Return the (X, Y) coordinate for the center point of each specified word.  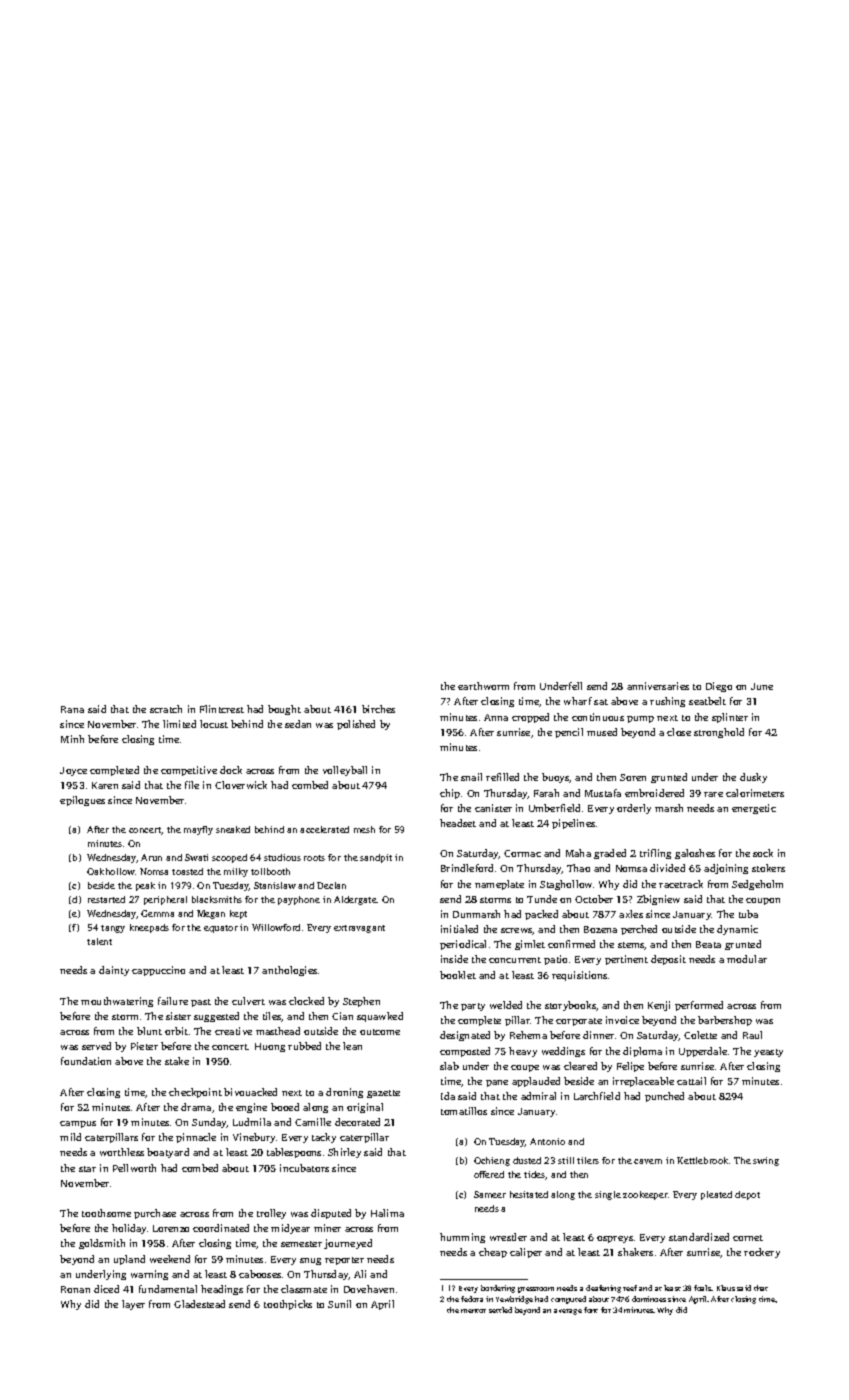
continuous (598, 717)
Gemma (157, 913)
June (762, 686)
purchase (155, 1214)
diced (106, 1289)
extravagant (359, 929)
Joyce (73, 771)
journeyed (348, 1244)
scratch (166, 709)
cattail (691, 1081)
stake (177, 1061)
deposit (668, 960)
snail (471, 777)
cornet (748, 1238)
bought (284, 710)
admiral (538, 1096)
